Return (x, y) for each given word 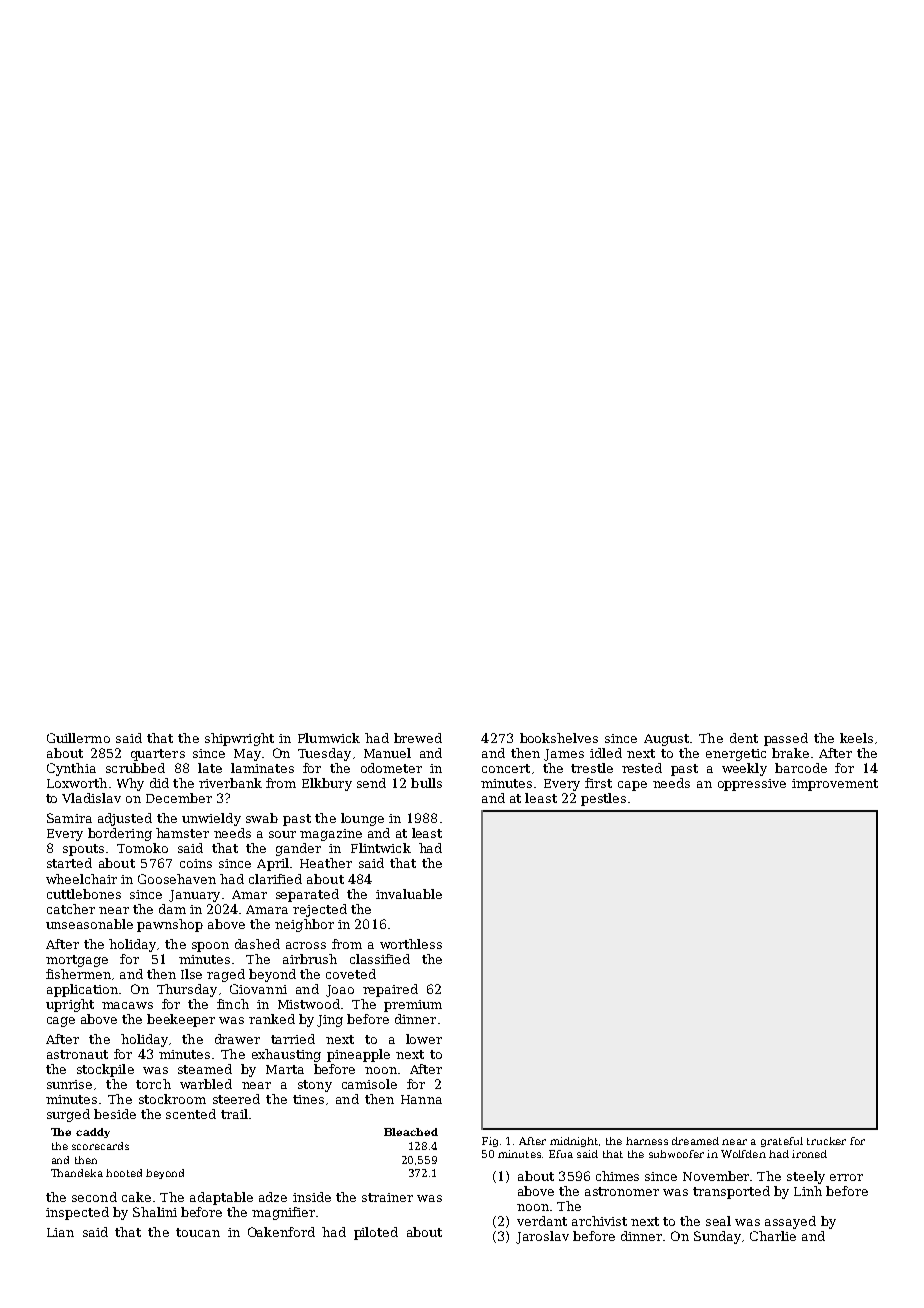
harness (647, 1141)
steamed (205, 1069)
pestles (603, 799)
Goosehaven (177, 879)
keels (856, 738)
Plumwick (329, 738)
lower (424, 1039)
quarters (158, 755)
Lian (60, 1232)
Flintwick (381, 848)
